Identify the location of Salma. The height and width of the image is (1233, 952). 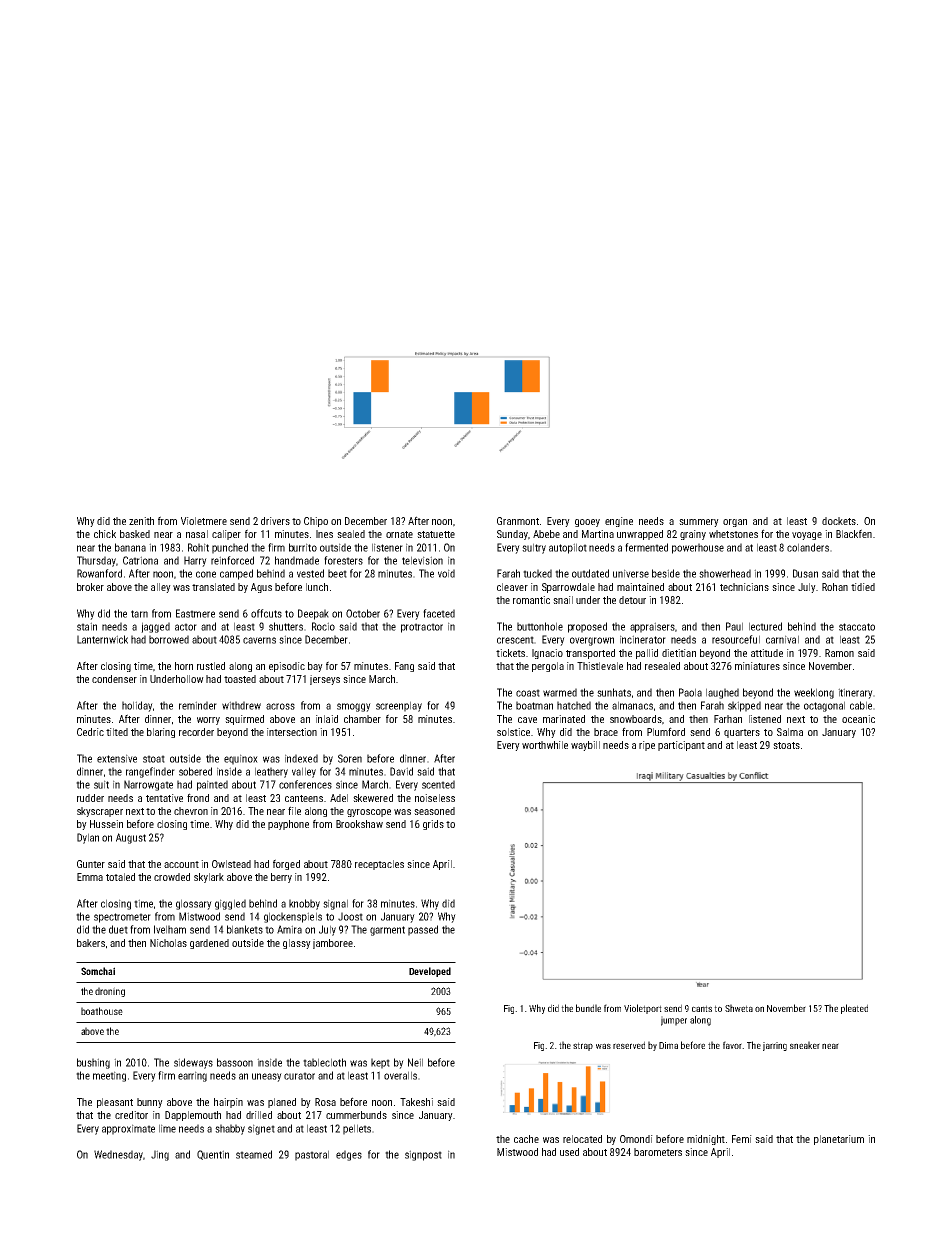
(790, 732).
